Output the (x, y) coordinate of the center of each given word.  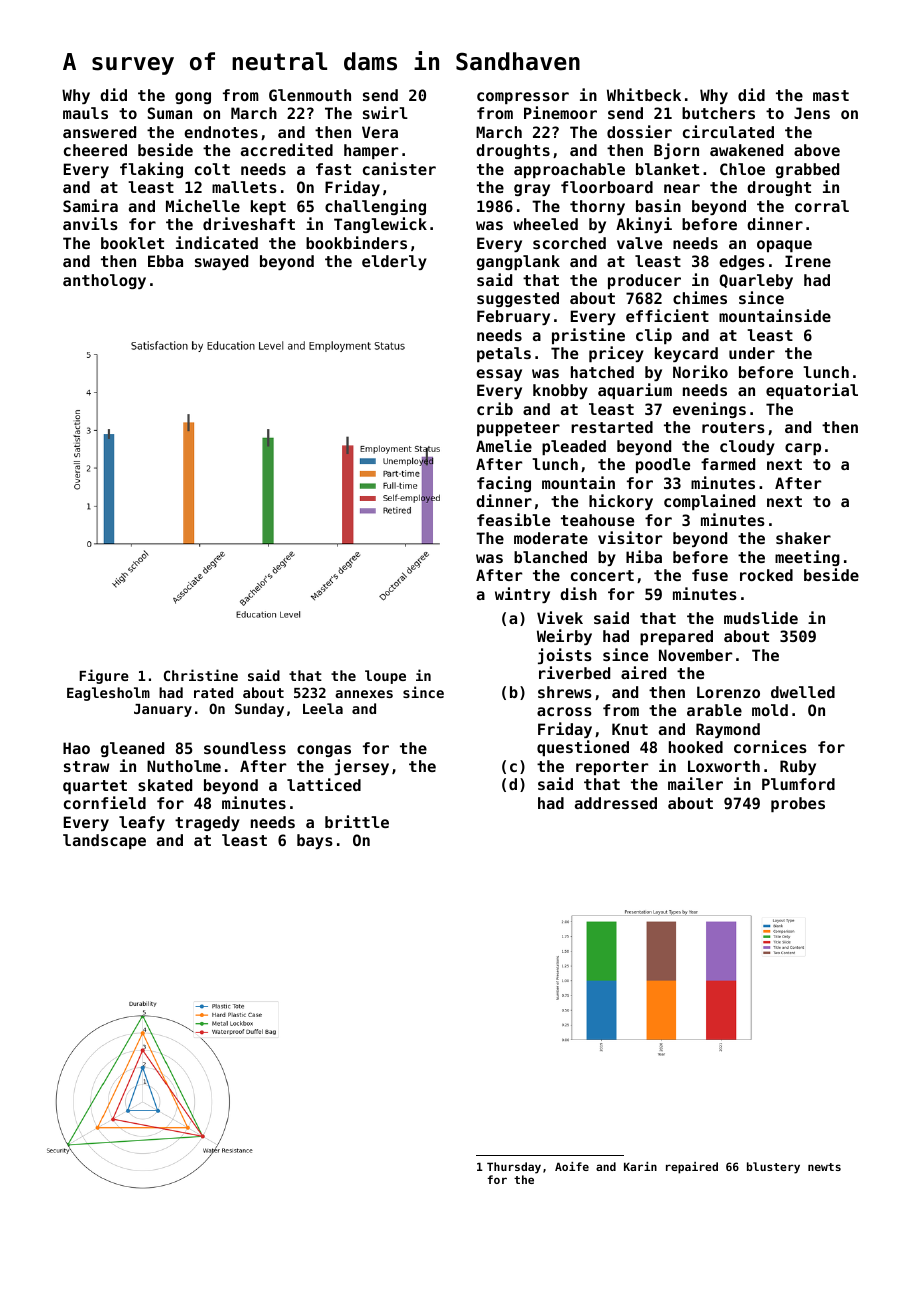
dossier (639, 131)
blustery (773, 1168)
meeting (807, 558)
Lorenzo (728, 692)
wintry (522, 595)
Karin (640, 1166)
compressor (523, 98)
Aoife (572, 1166)
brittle (357, 821)
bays (315, 841)
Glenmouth (310, 95)
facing (504, 484)
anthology (104, 281)
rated (213, 692)
